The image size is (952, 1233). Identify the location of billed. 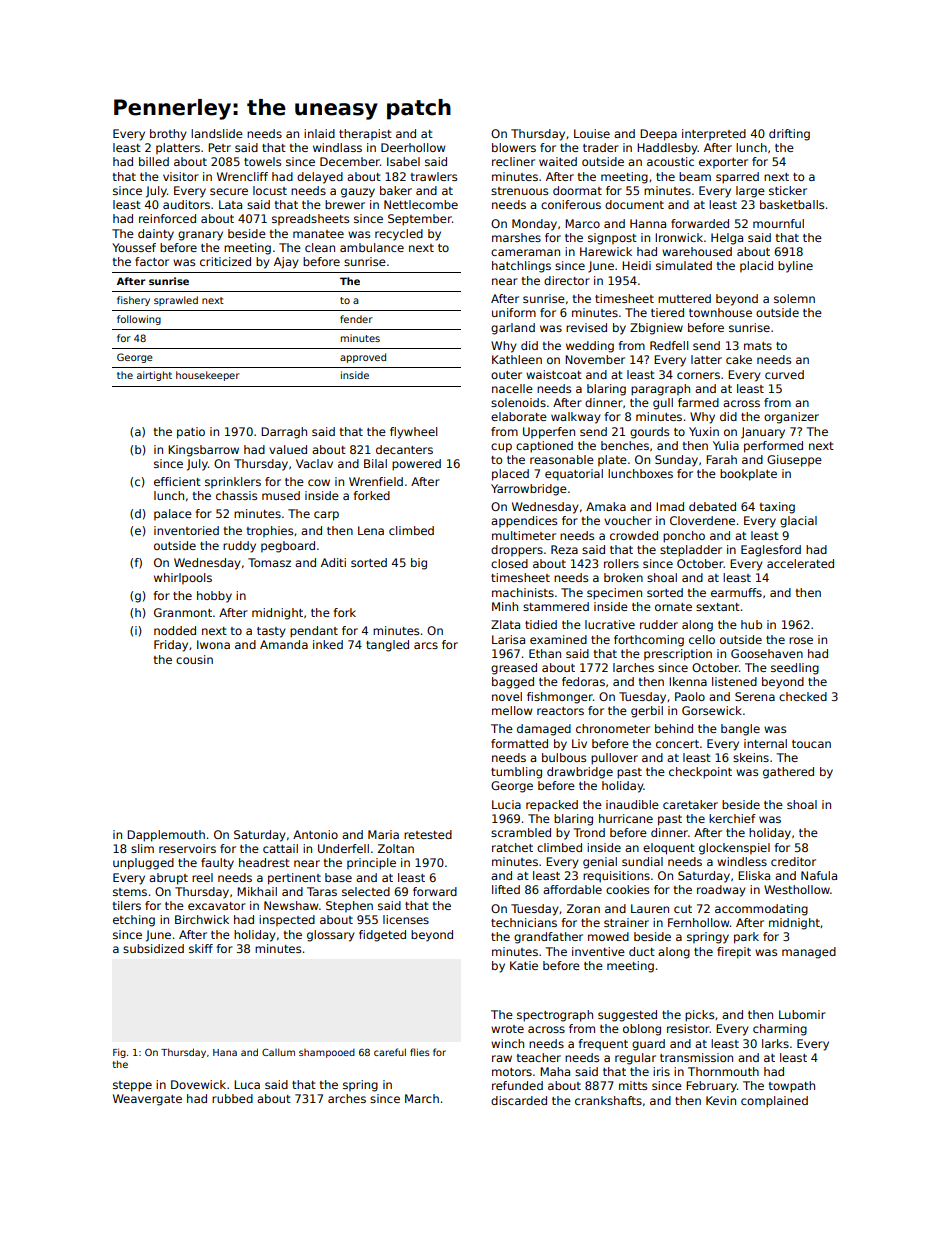
(154, 161).
